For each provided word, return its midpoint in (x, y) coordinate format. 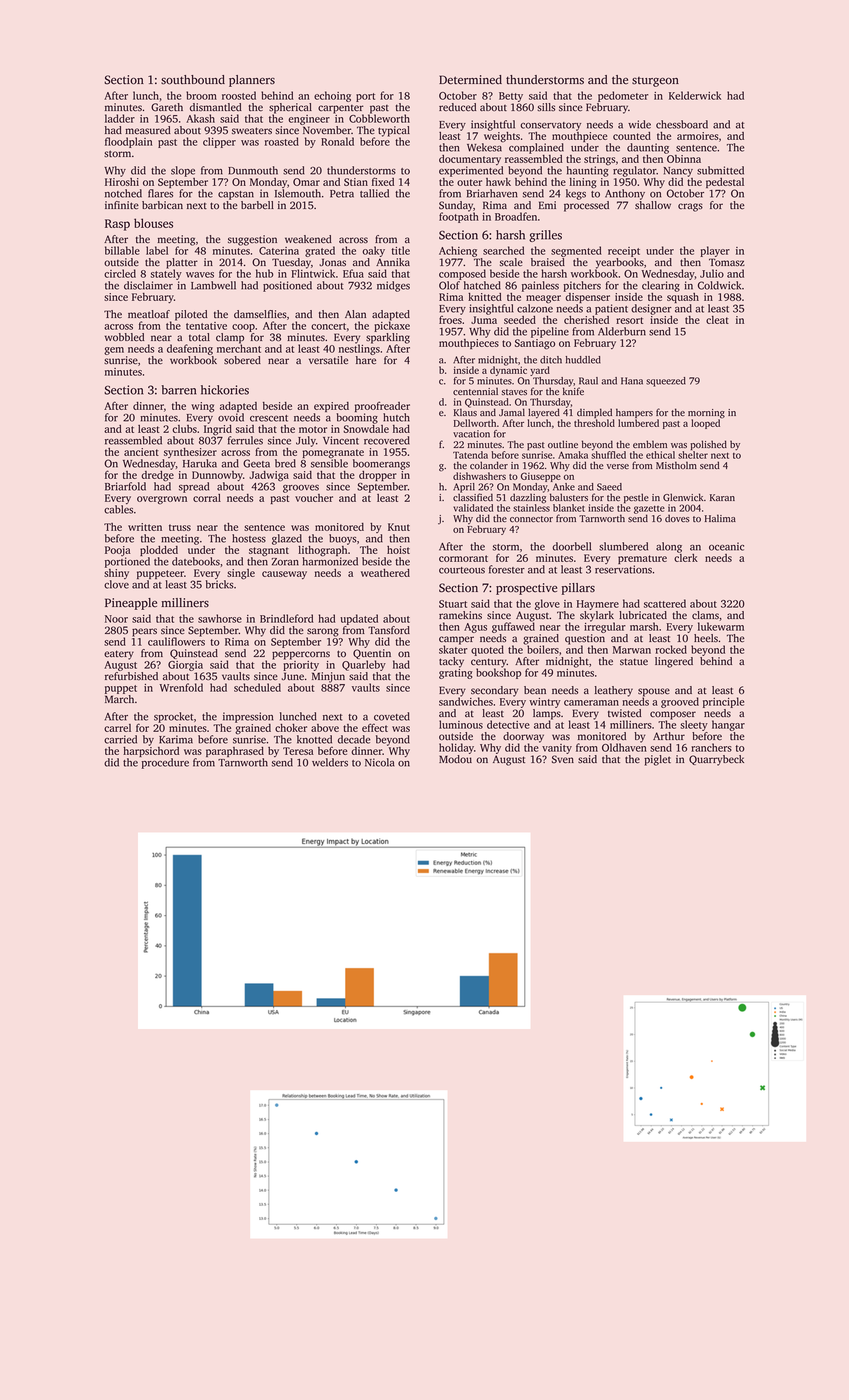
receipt (624, 252)
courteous (462, 570)
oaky (374, 251)
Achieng (458, 251)
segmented (576, 251)
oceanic (726, 546)
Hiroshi (122, 182)
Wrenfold (181, 687)
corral (207, 498)
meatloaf (149, 314)
